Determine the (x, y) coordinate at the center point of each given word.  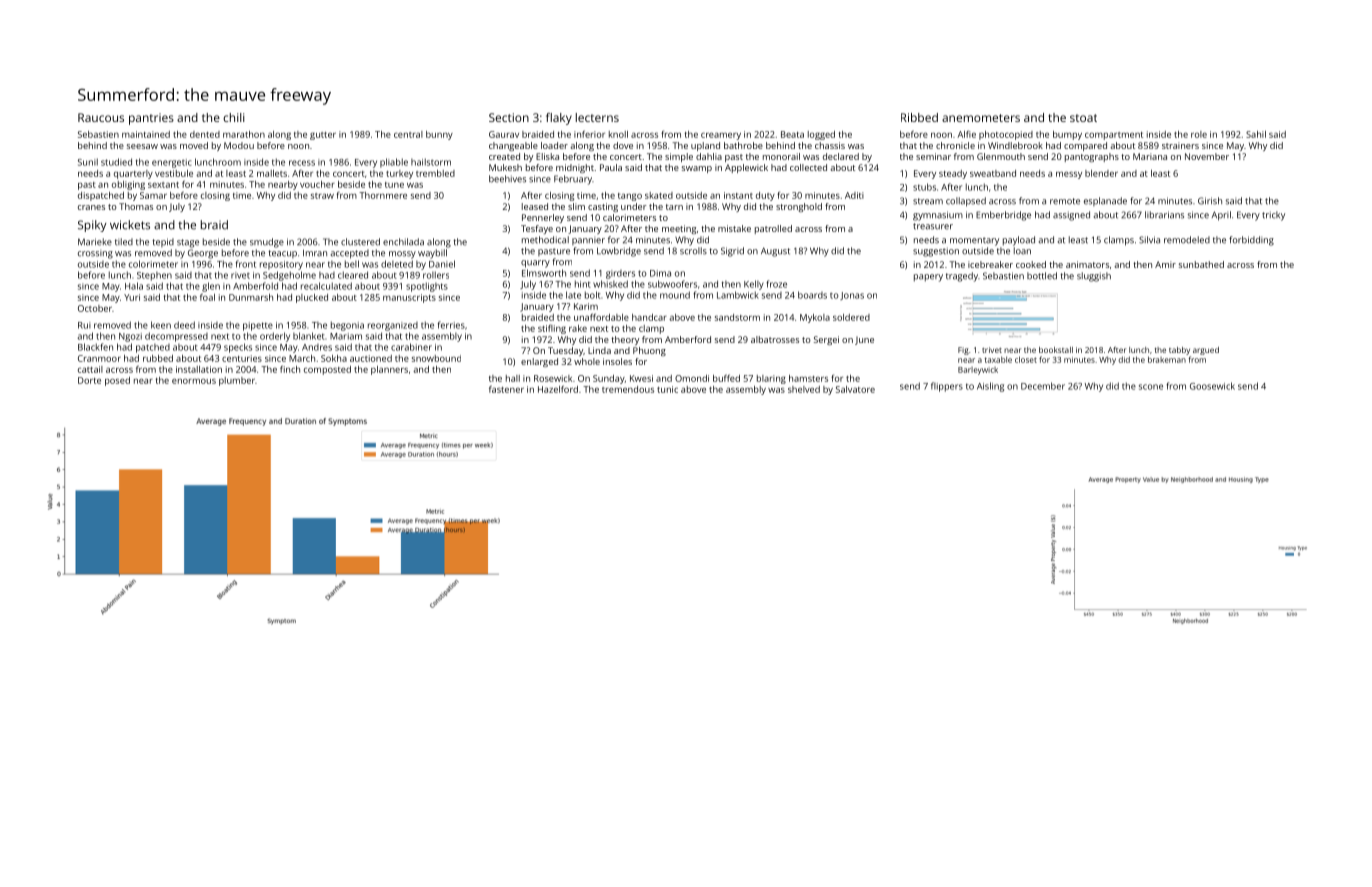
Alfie (966, 134)
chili (234, 117)
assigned (1071, 216)
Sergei (826, 340)
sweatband (993, 173)
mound (675, 295)
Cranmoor (99, 358)
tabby (1179, 351)
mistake (734, 228)
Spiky (92, 226)
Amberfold (255, 286)
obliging (128, 185)
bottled (1042, 276)
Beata (792, 134)
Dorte (89, 380)
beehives (507, 179)
